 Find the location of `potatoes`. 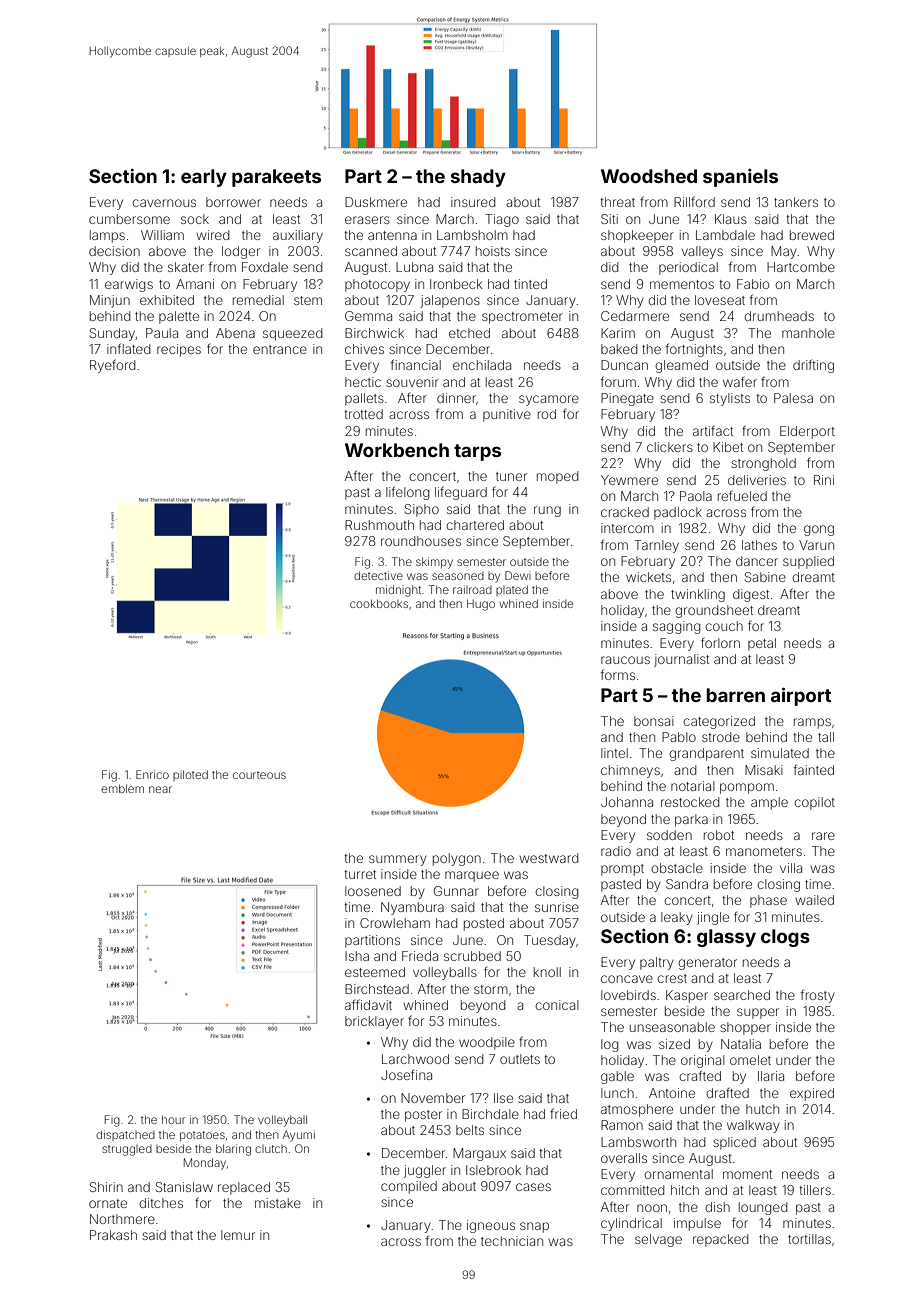

potatoes is located at coordinates (202, 1136).
